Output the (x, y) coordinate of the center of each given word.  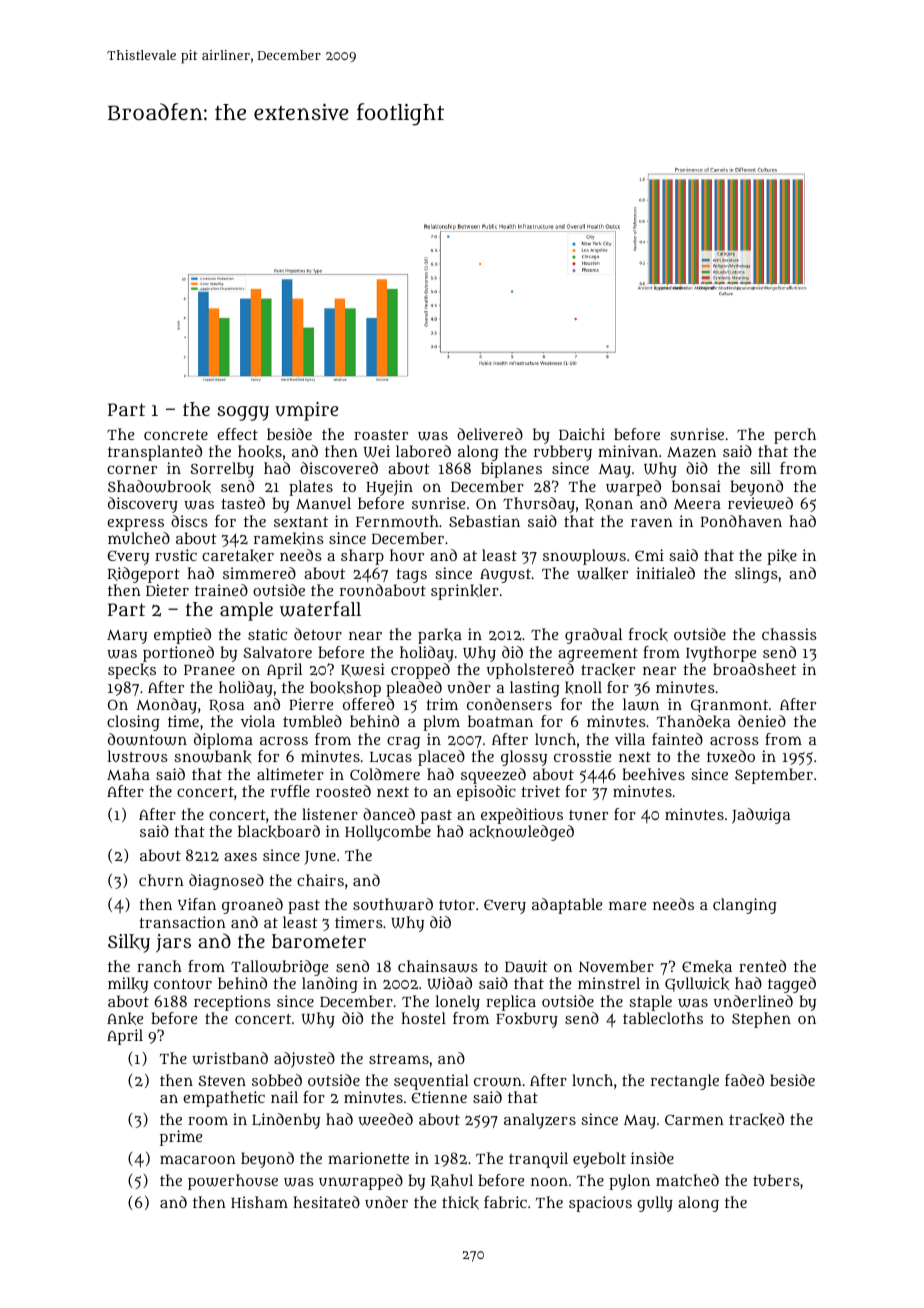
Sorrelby (222, 470)
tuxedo (731, 756)
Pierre (311, 704)
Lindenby (286, 1121)
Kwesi (363, 670)
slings (756, 575)
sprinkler (465, 592)
